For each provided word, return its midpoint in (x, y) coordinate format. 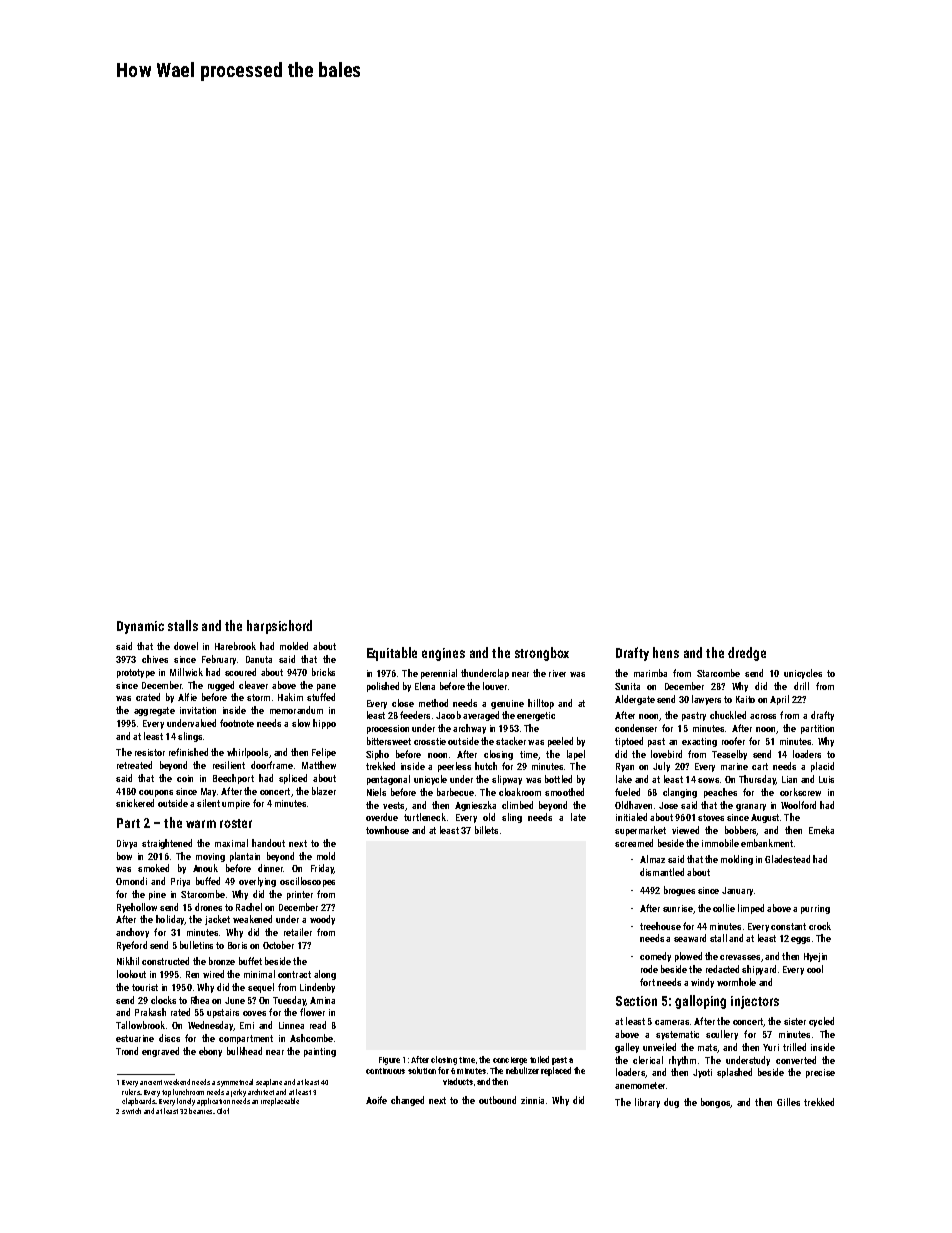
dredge (747, 654)
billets (486, 830)
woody (322, 920)
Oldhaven (633, 805)
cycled (821, 1022)
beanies (200, 1111)
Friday (322, 869)
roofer (733, 741)
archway (469, 729)
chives (155, 659)
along (325, 975)
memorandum (296, 710)
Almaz (652, 859)
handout (268, 843)
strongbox (542, 654)
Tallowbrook (140, 1025)
